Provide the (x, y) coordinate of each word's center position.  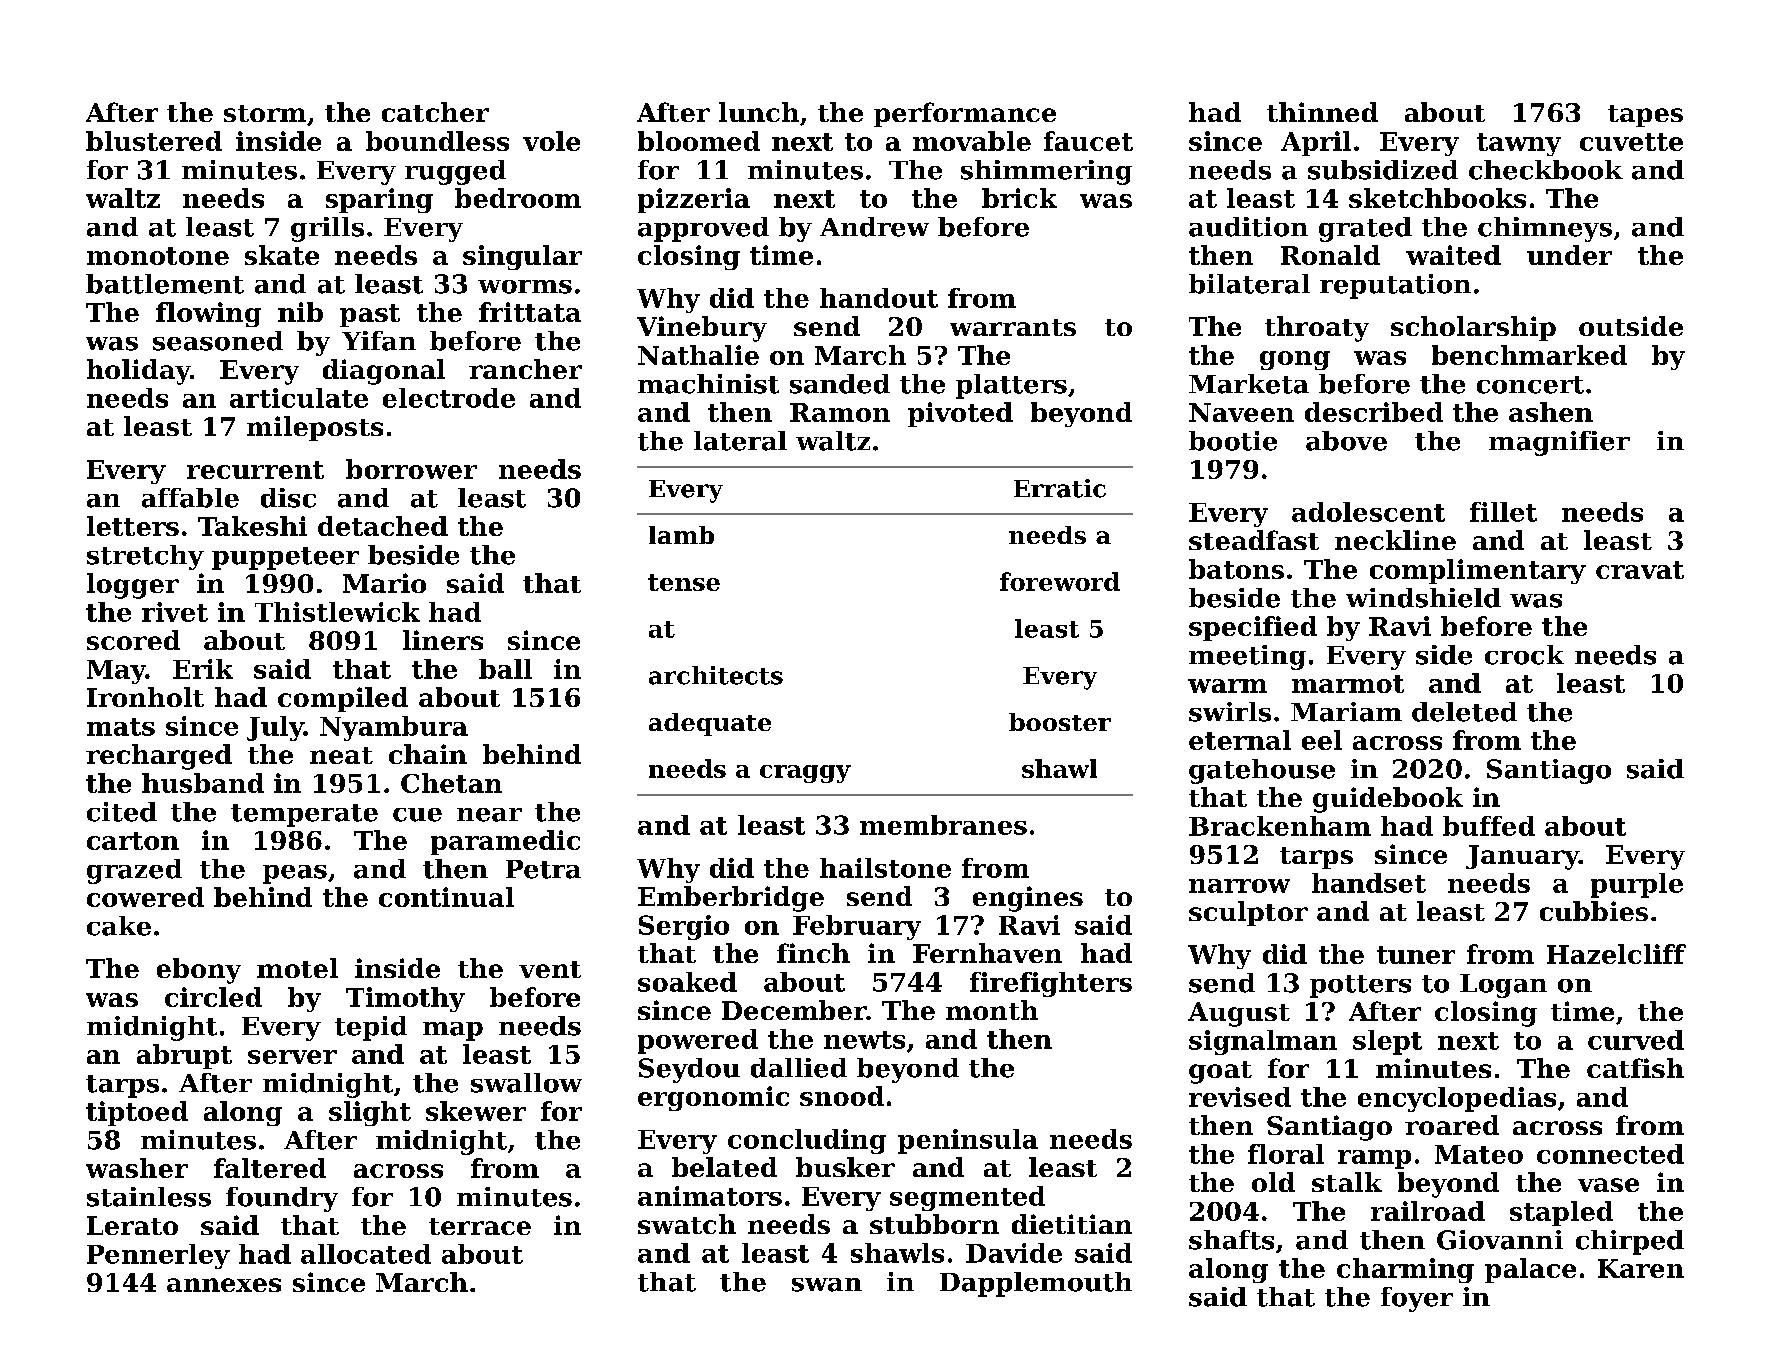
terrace (480, 1226)
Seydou (689, 1070)
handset (1369, 883)
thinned (1322, 112)
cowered (145, 897)
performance (965, 114)
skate (282, 255)
